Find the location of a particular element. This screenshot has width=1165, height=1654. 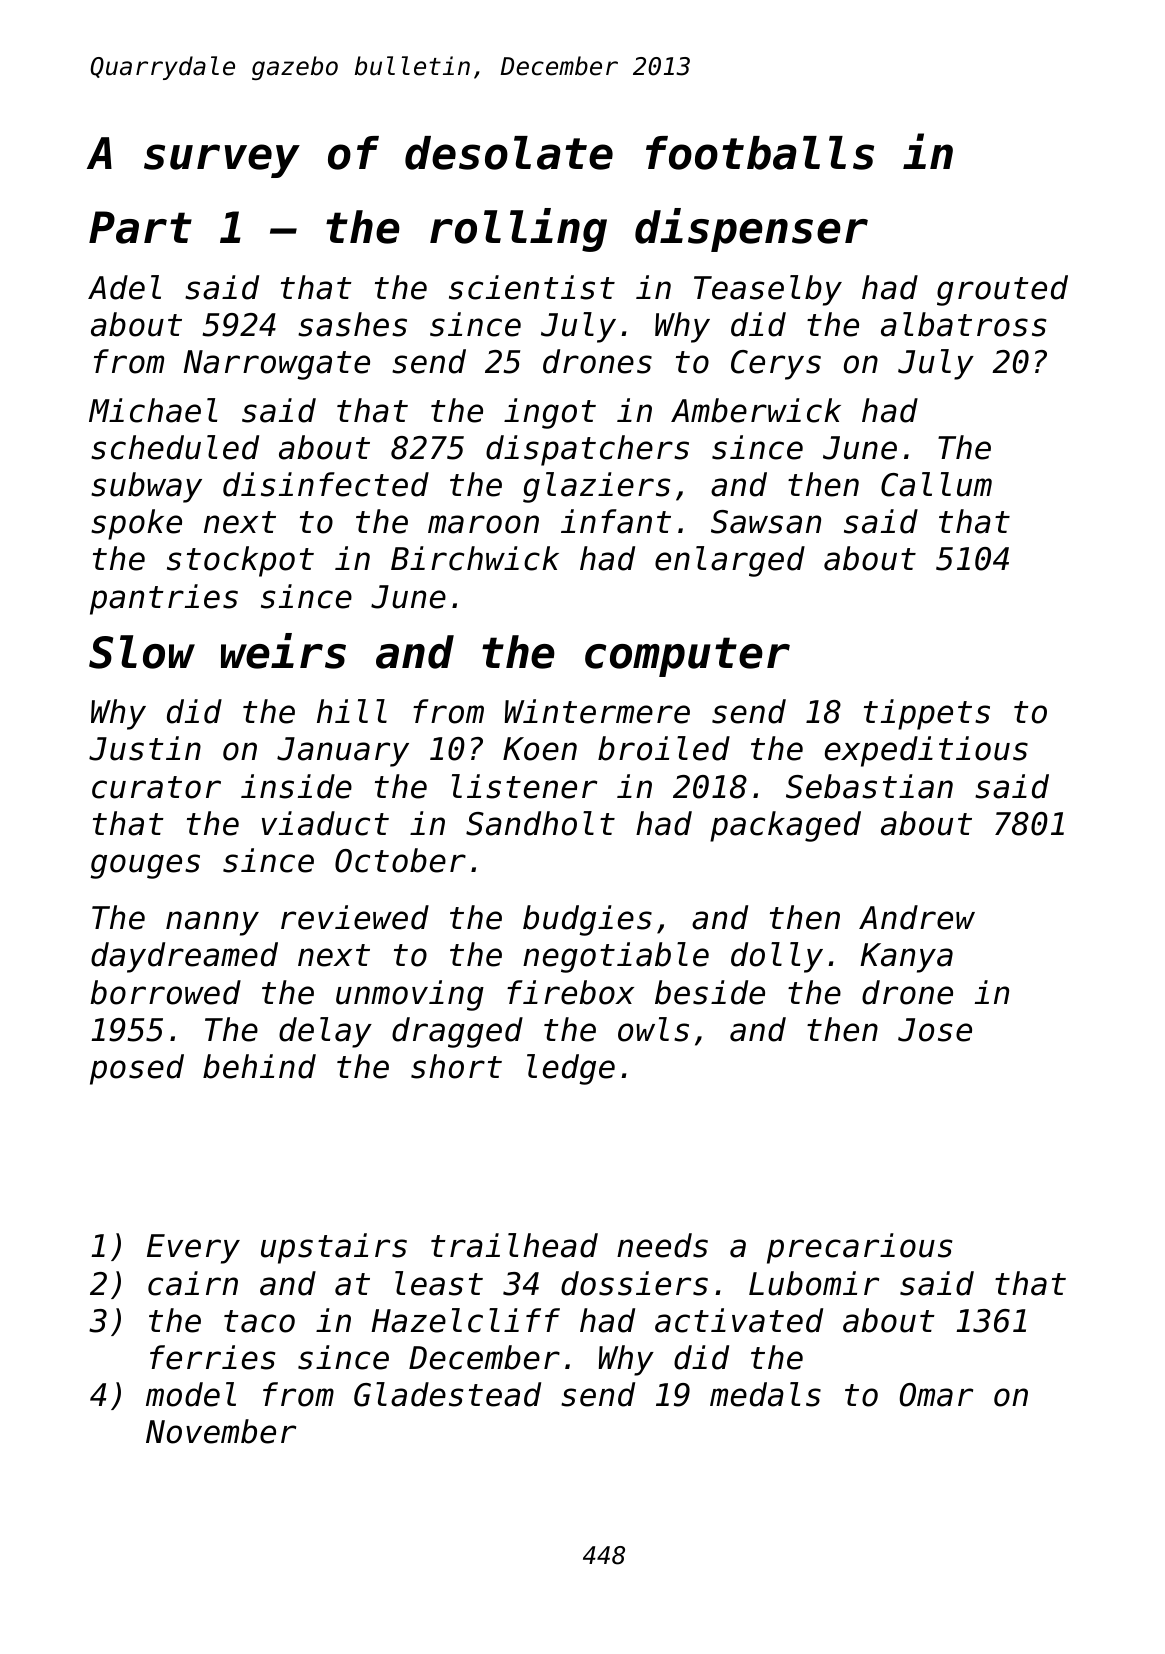

model is located at coordinates (191, 1394).
